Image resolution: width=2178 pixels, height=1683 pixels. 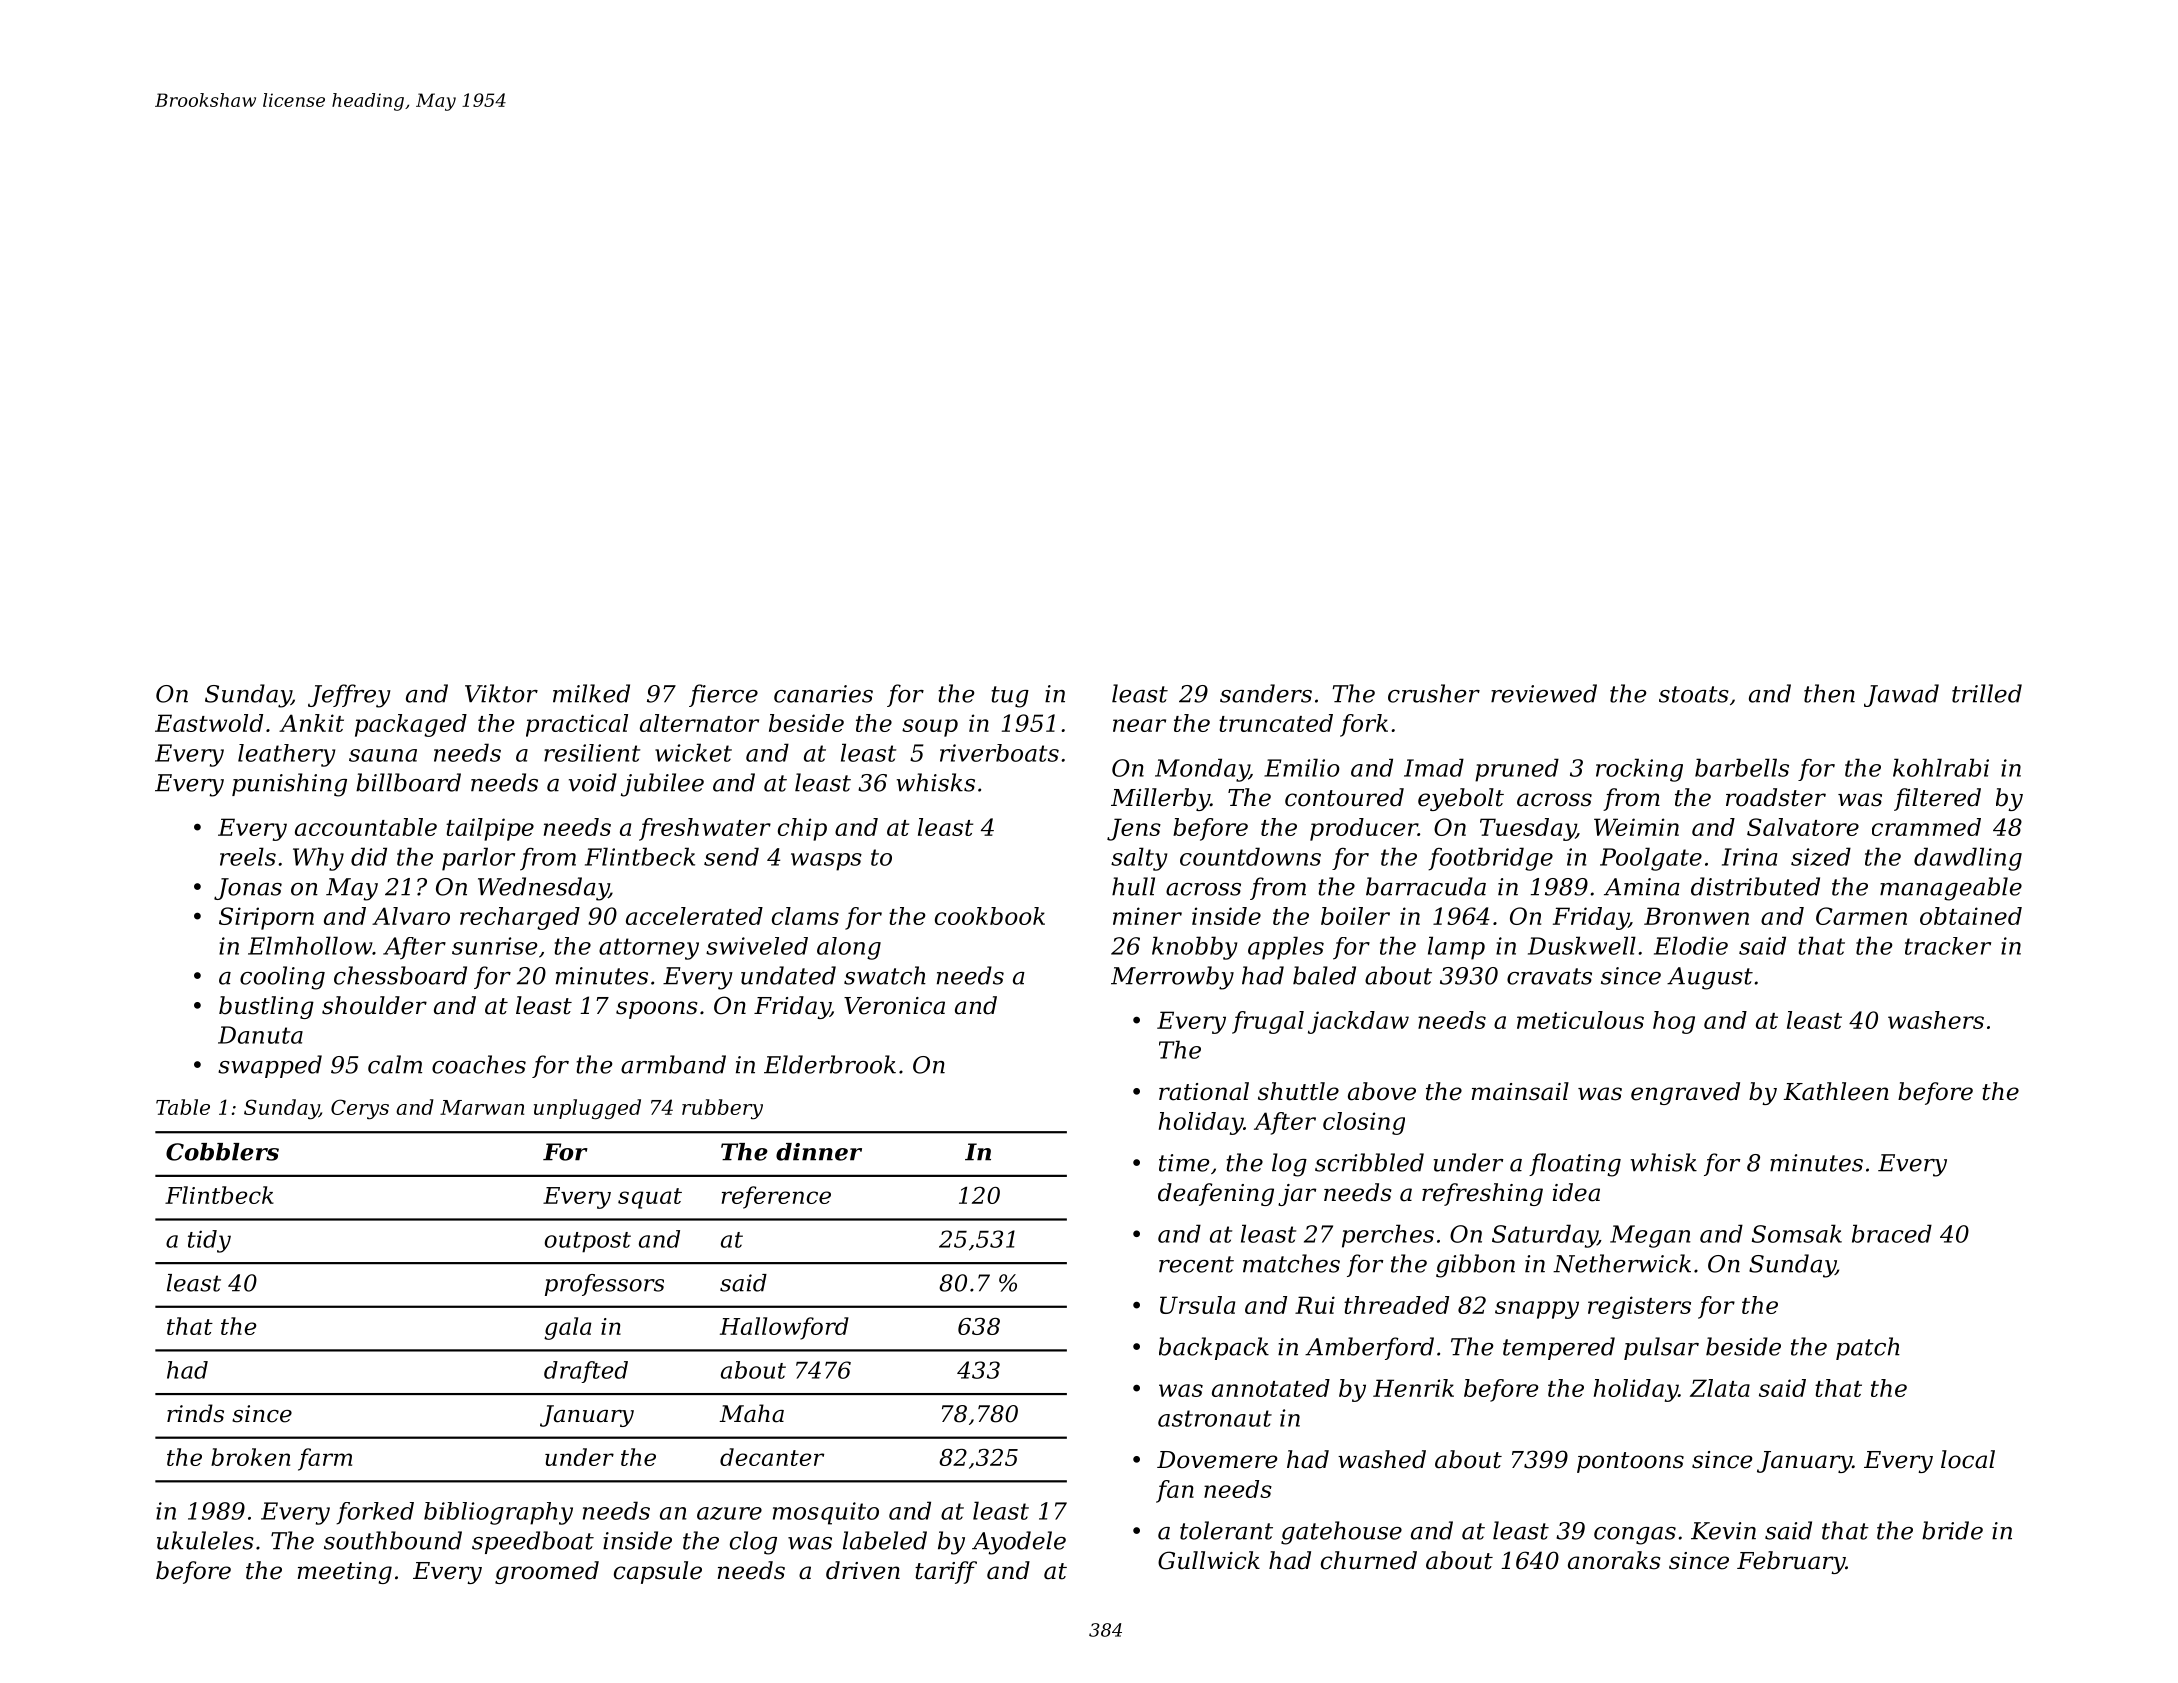 I want to click on Jeffrey, so click(x=349, y=696).
